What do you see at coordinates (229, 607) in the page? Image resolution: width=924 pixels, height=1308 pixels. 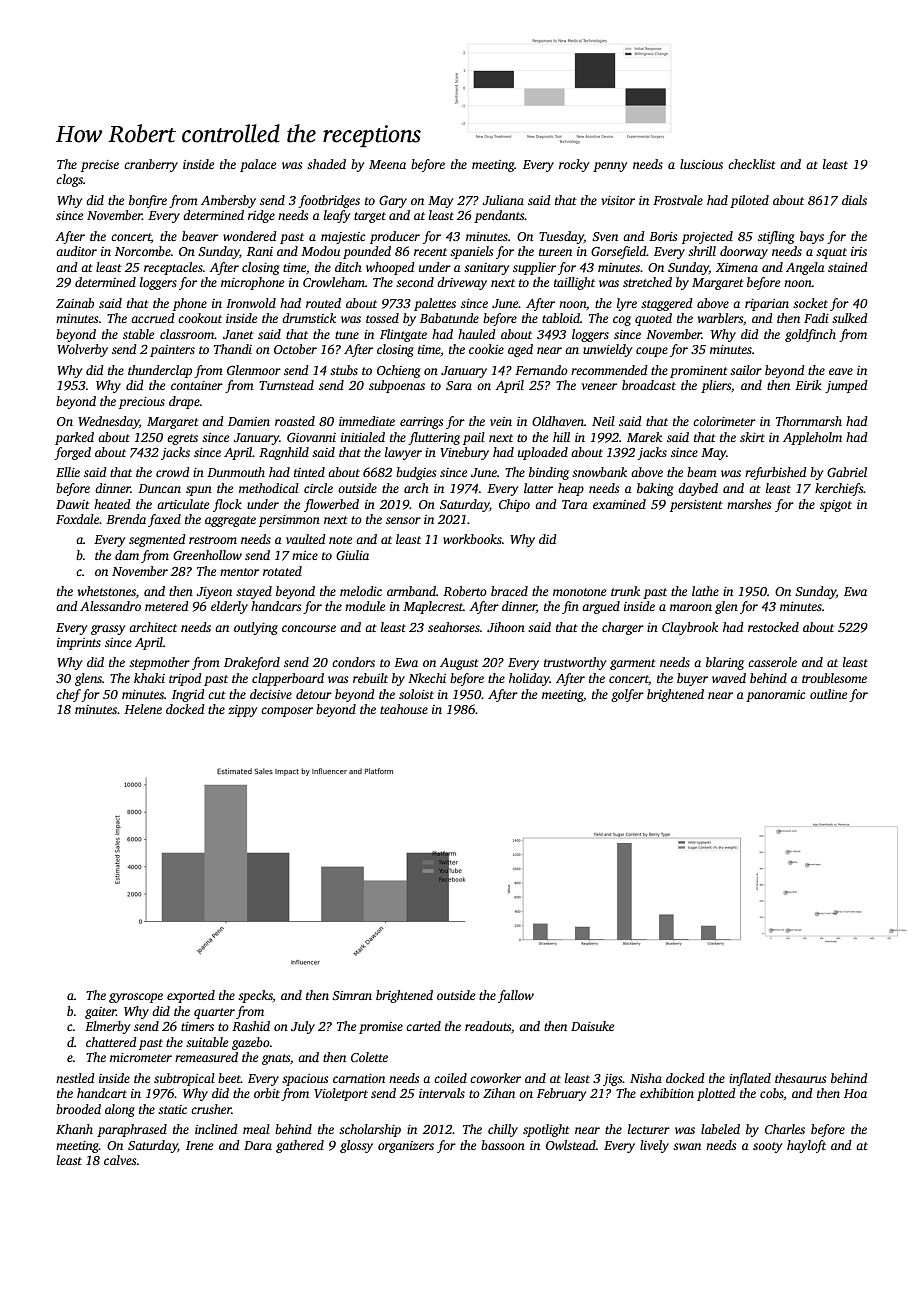 I see `elderly` at bounding box center [229, 607].
